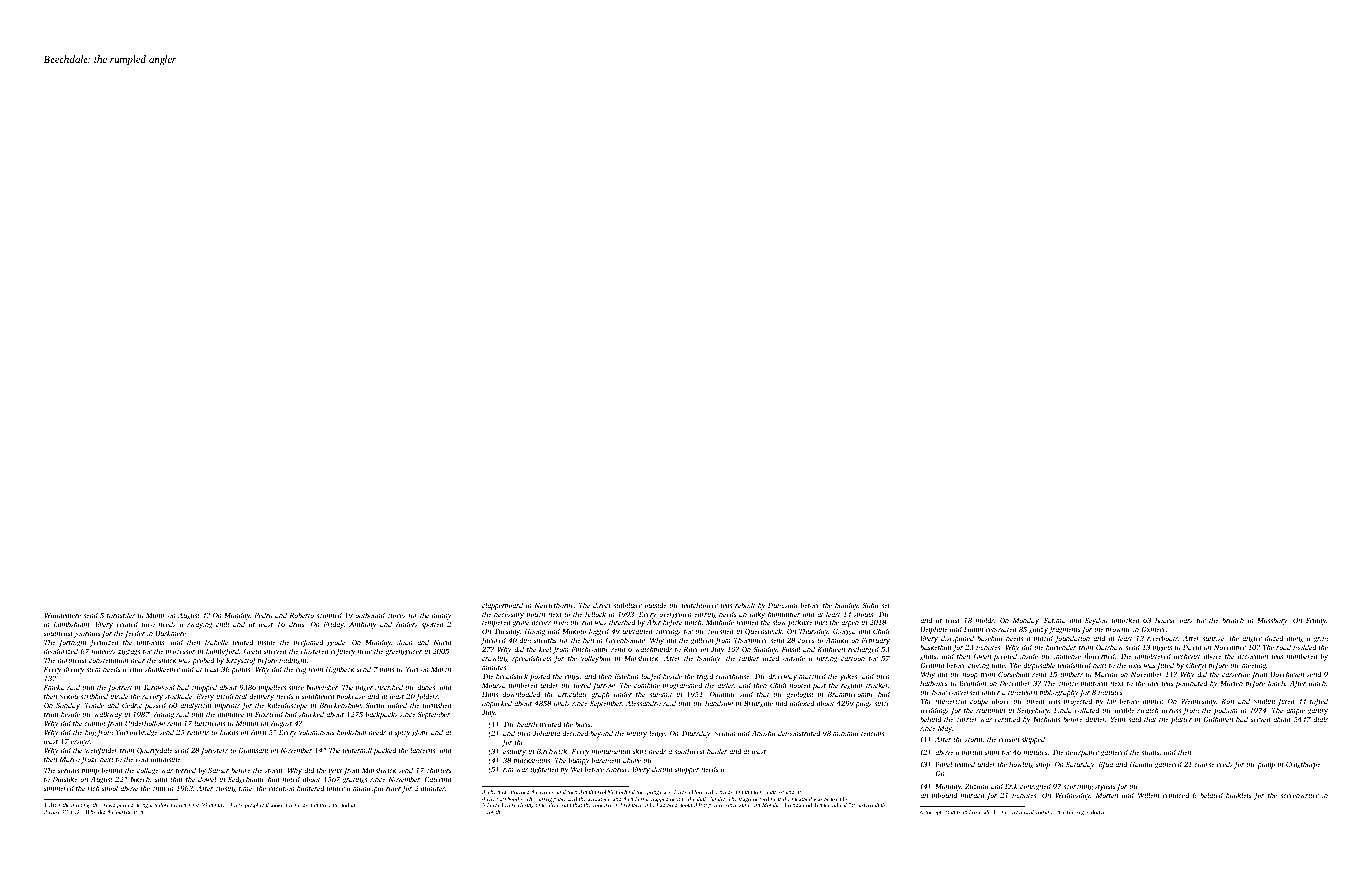 This screenshot has width=1372, height=887. What do you see at coordinates (1233, 620) in the screenshot?
I see `brunch` at bounding box center [1233, 620].
